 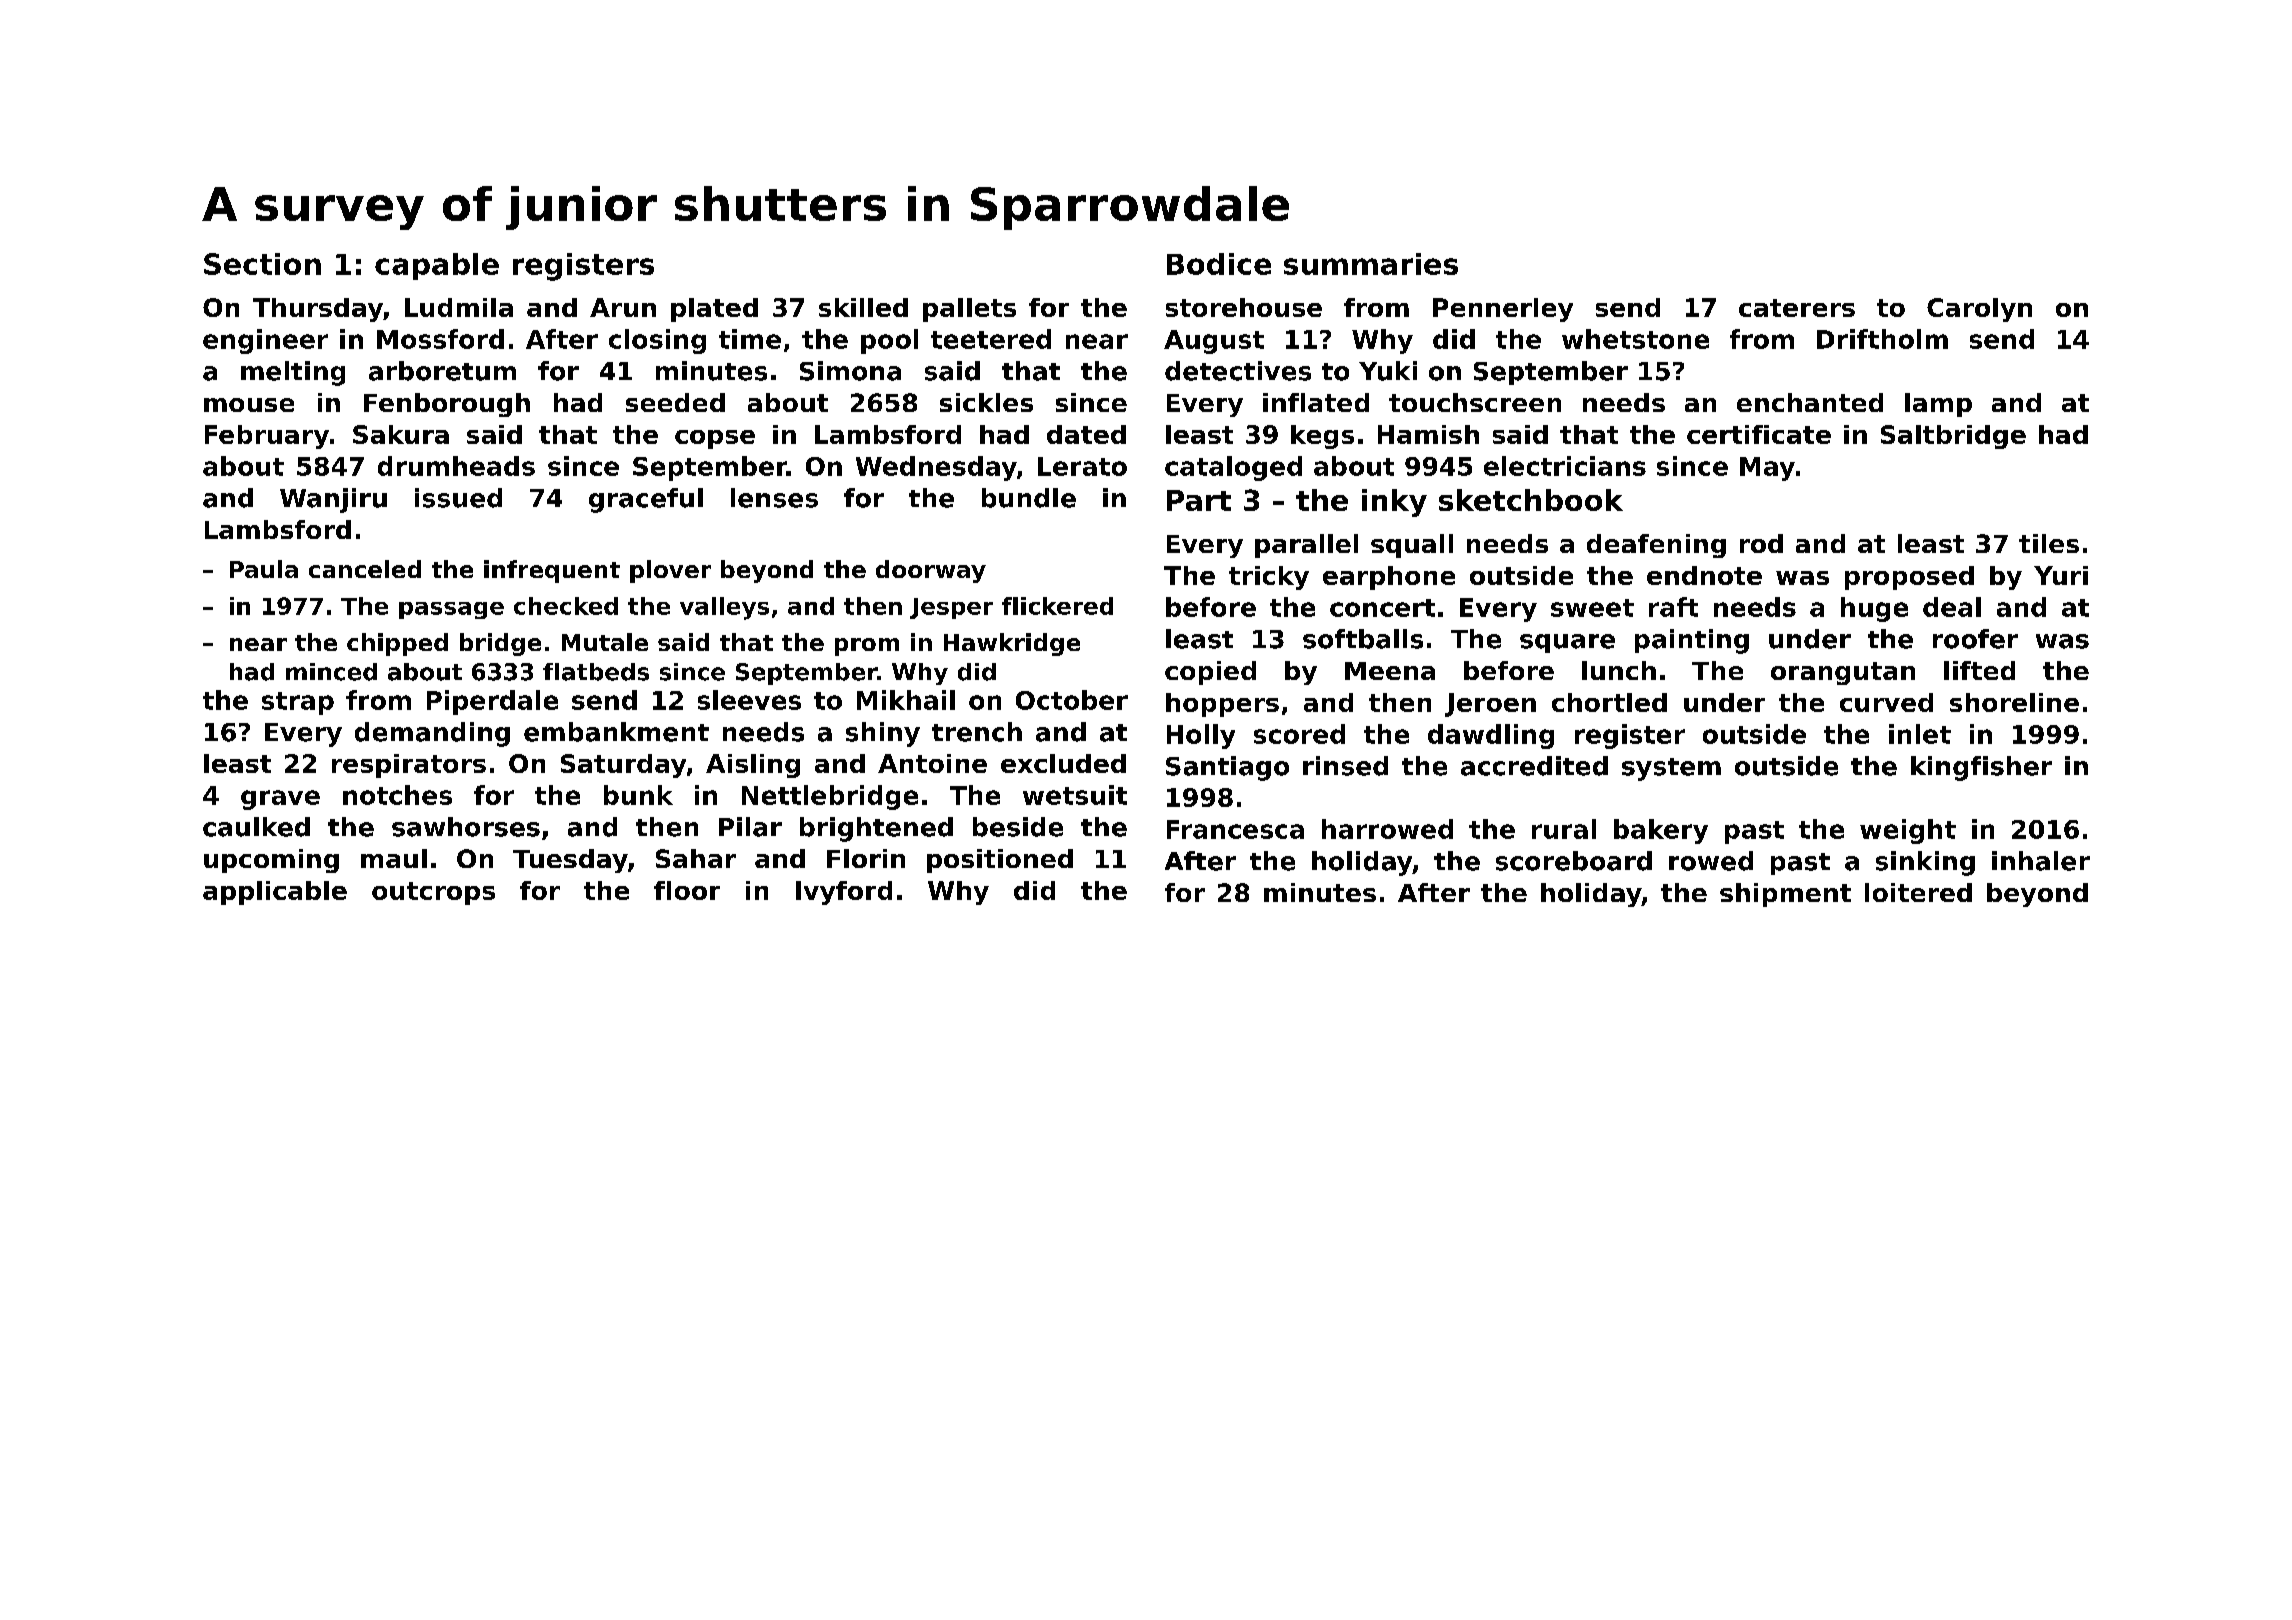 What do you see at coordinates (262, 264) in the screenshot?
I see `Section` at bounding box center [262, 264].
